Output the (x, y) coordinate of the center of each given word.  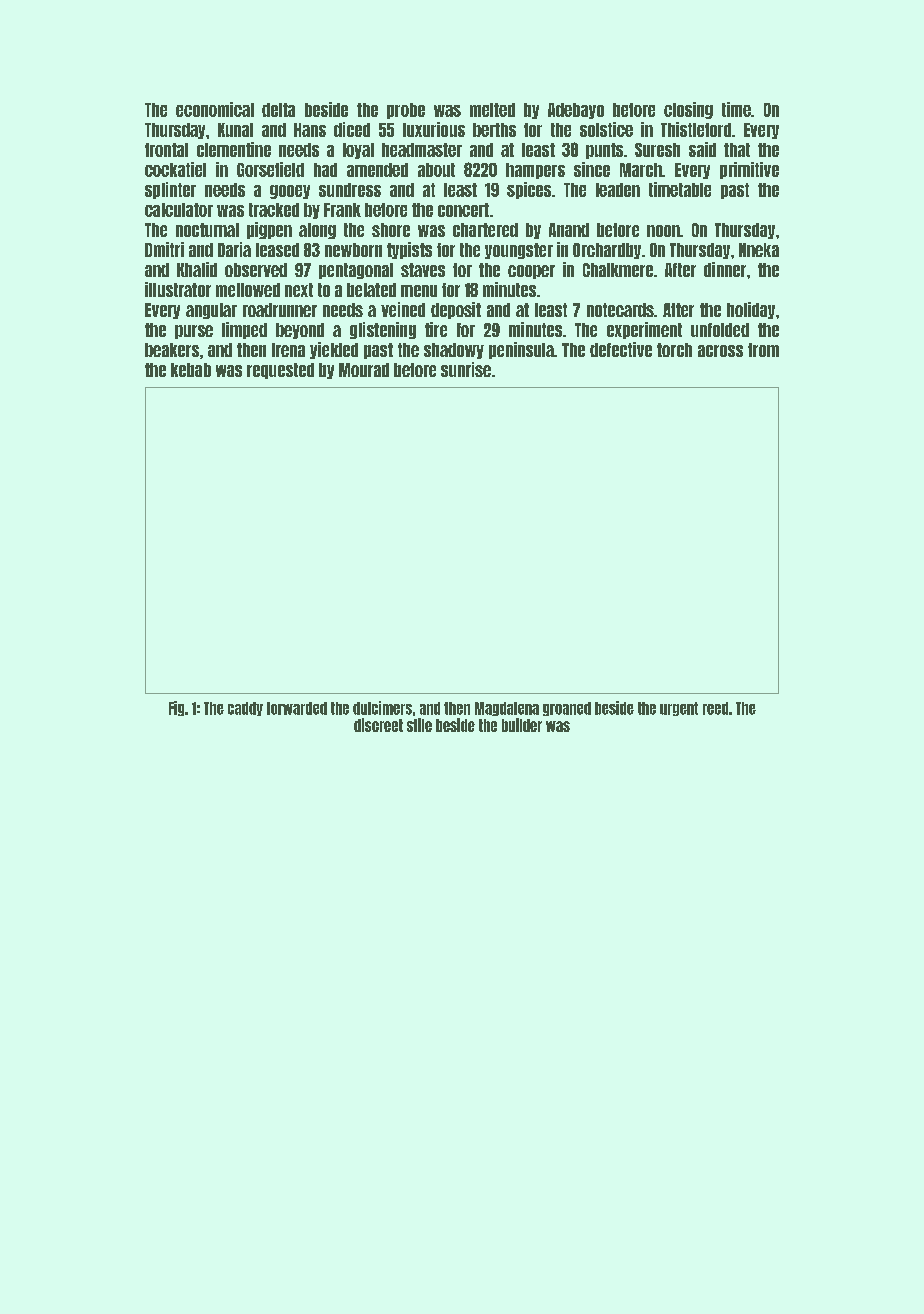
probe (406, 111)
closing (688, 110)
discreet (378, 725)
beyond (300, 331)
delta (278, 110)
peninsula (521, 350)
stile (419, 725)
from (763, 350)
